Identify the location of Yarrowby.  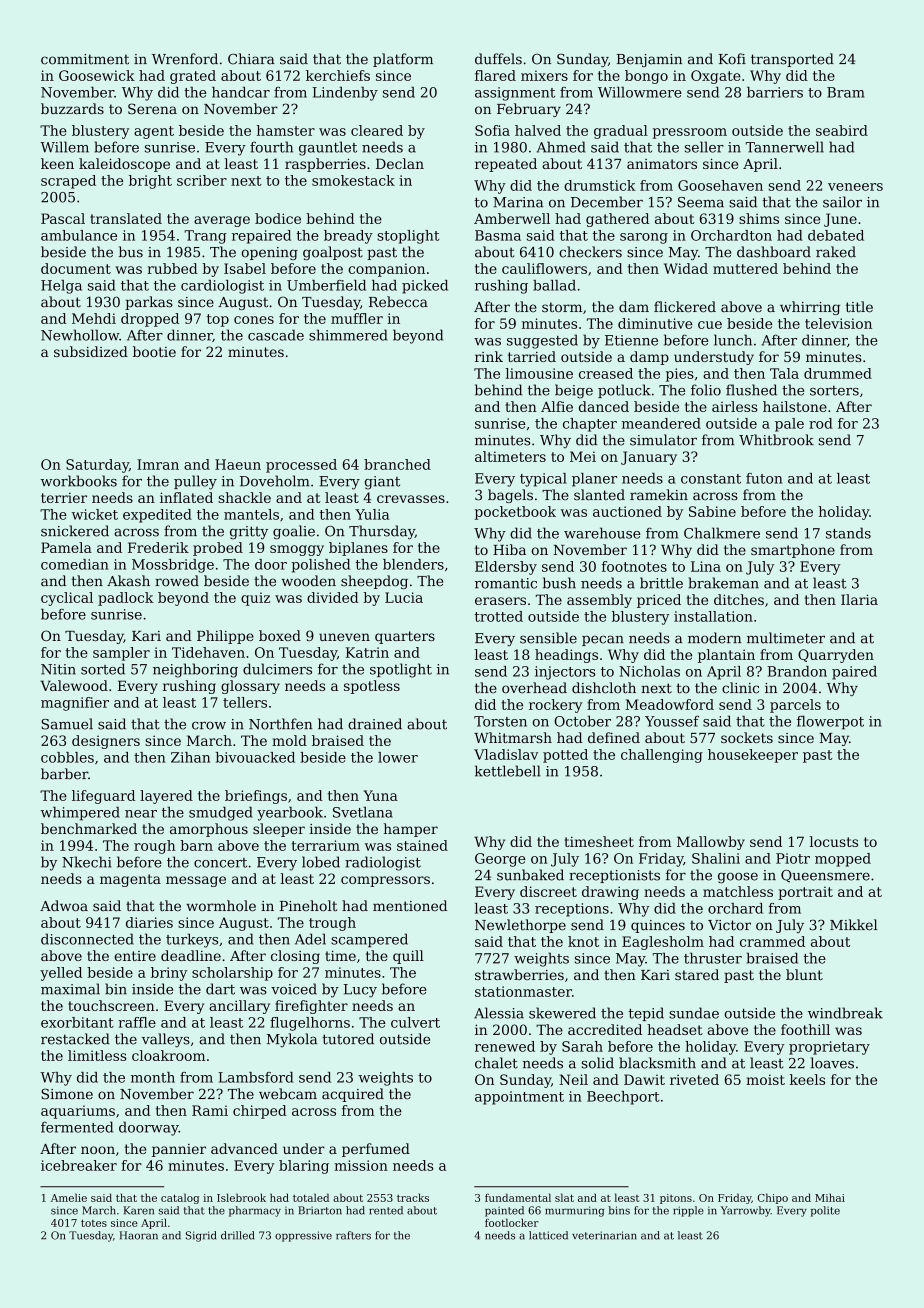
(746, 1211).
